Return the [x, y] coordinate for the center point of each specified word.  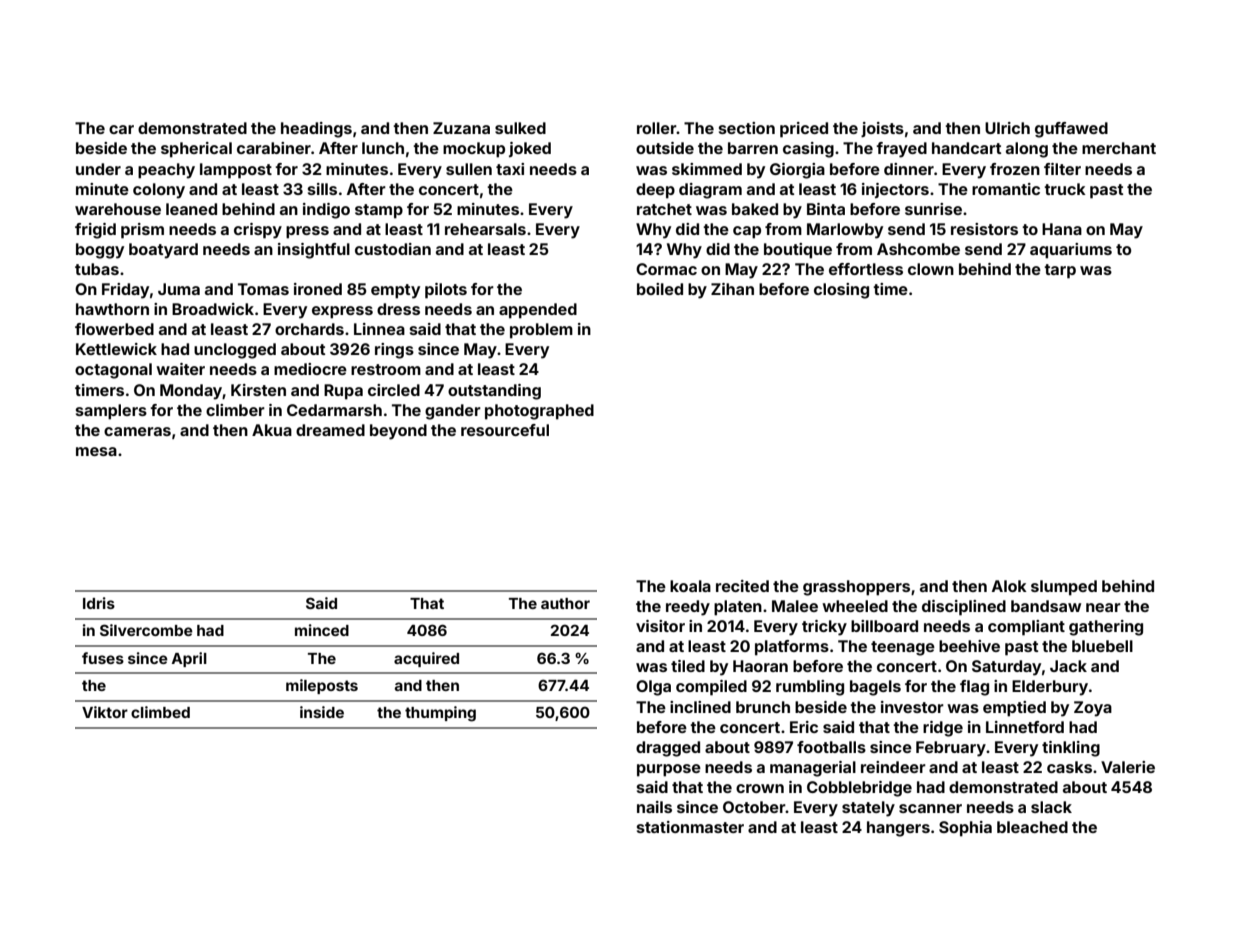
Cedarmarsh [334, 410]
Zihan [732, 289]
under [98, 169]
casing [808, 150]
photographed [539, 412]
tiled [688, 666]
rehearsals [485, 229]
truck [1065, 189]
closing [841, 291]
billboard [884, 626]
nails [654, 807]
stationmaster [690, 827]
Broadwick [213, 309]
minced [322, 630]
